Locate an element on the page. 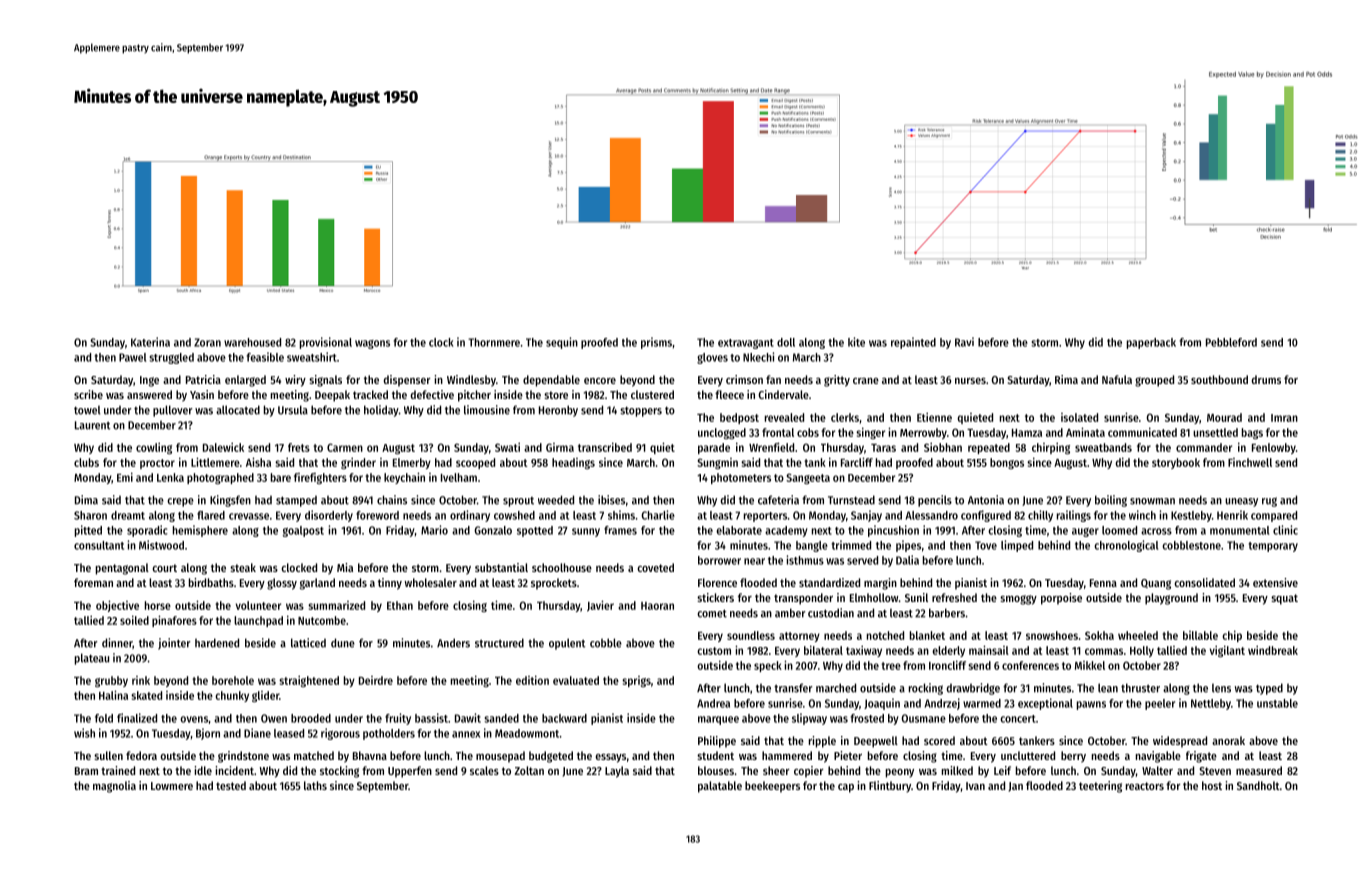  glider is located at coordinates (265, 696).
